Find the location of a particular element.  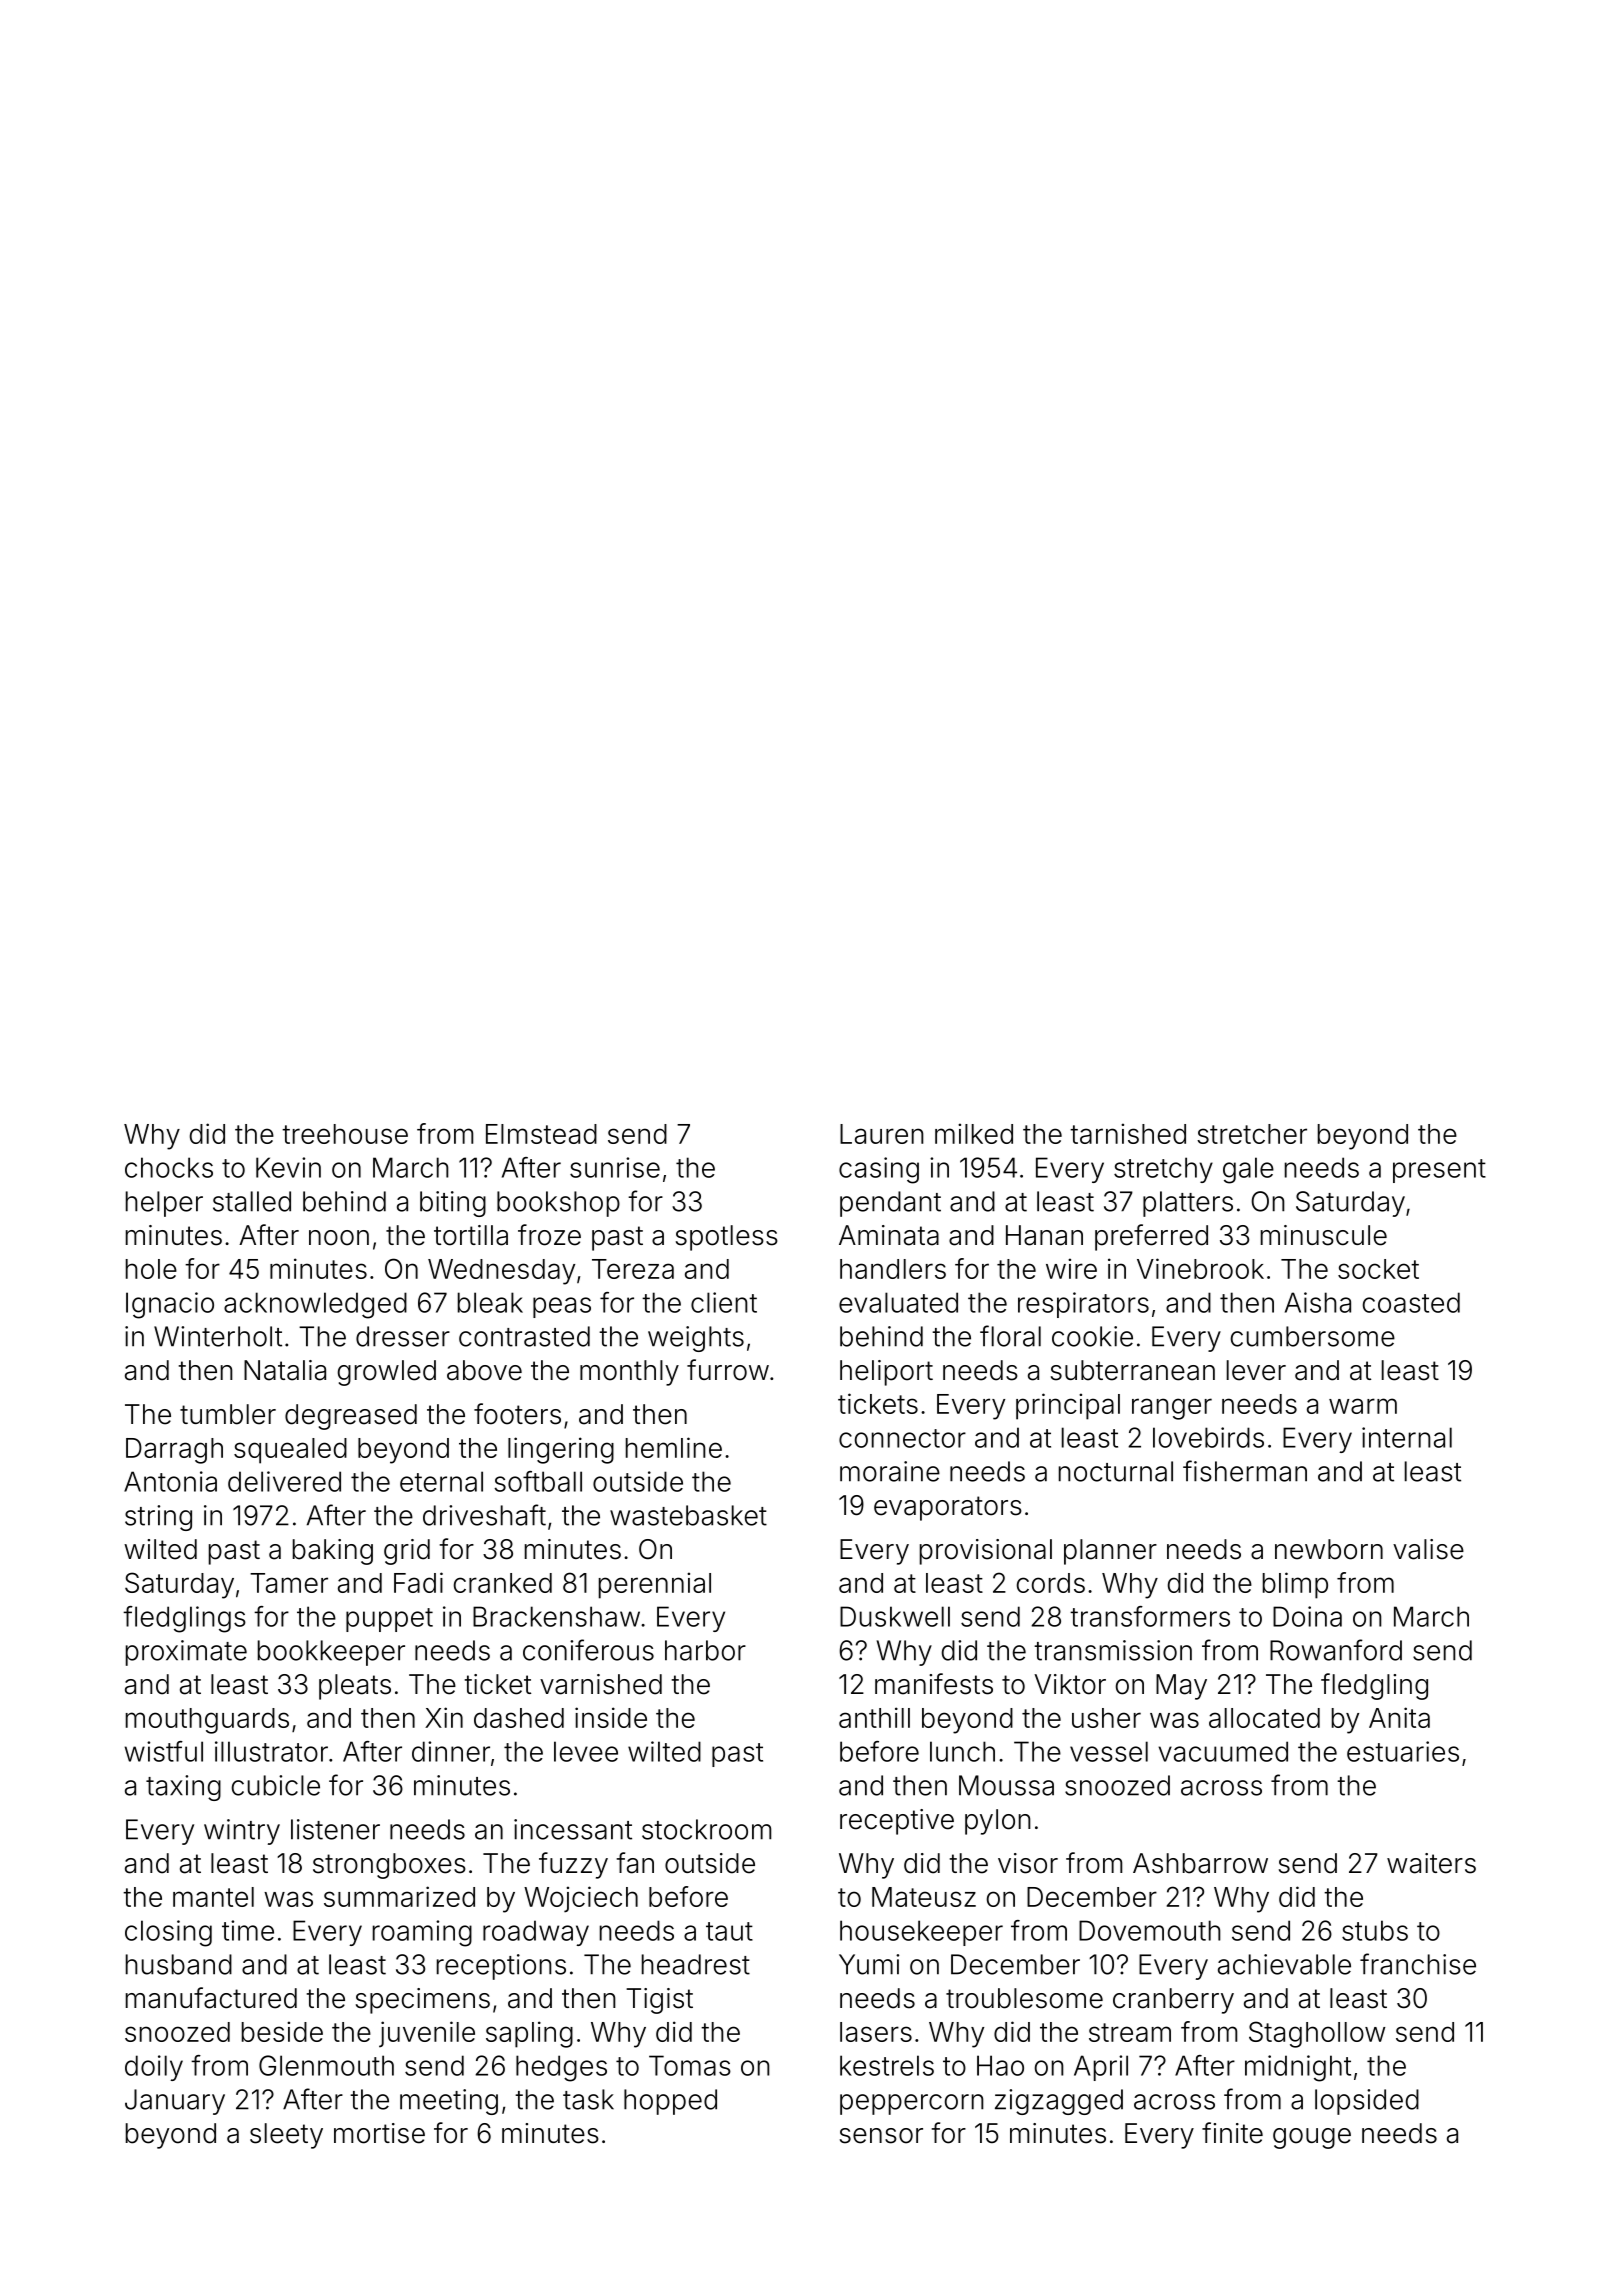

chocks is located at coordinates (169, 1167).
